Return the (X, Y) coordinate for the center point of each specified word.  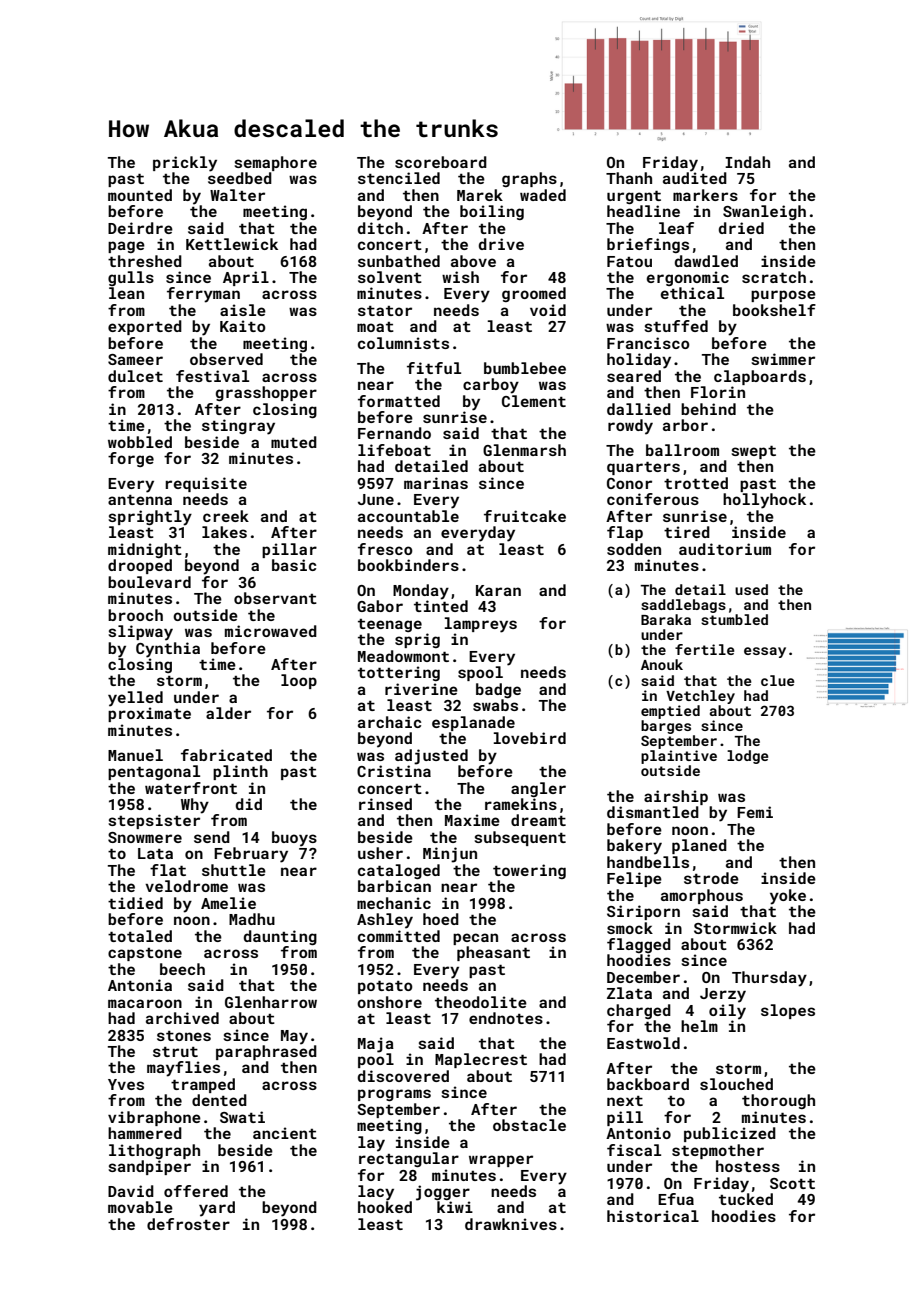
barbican (394, 886)
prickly (185, 164)
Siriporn (643, 912)
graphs (529, 179)
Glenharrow (271, 1002)
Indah (747, 162)
